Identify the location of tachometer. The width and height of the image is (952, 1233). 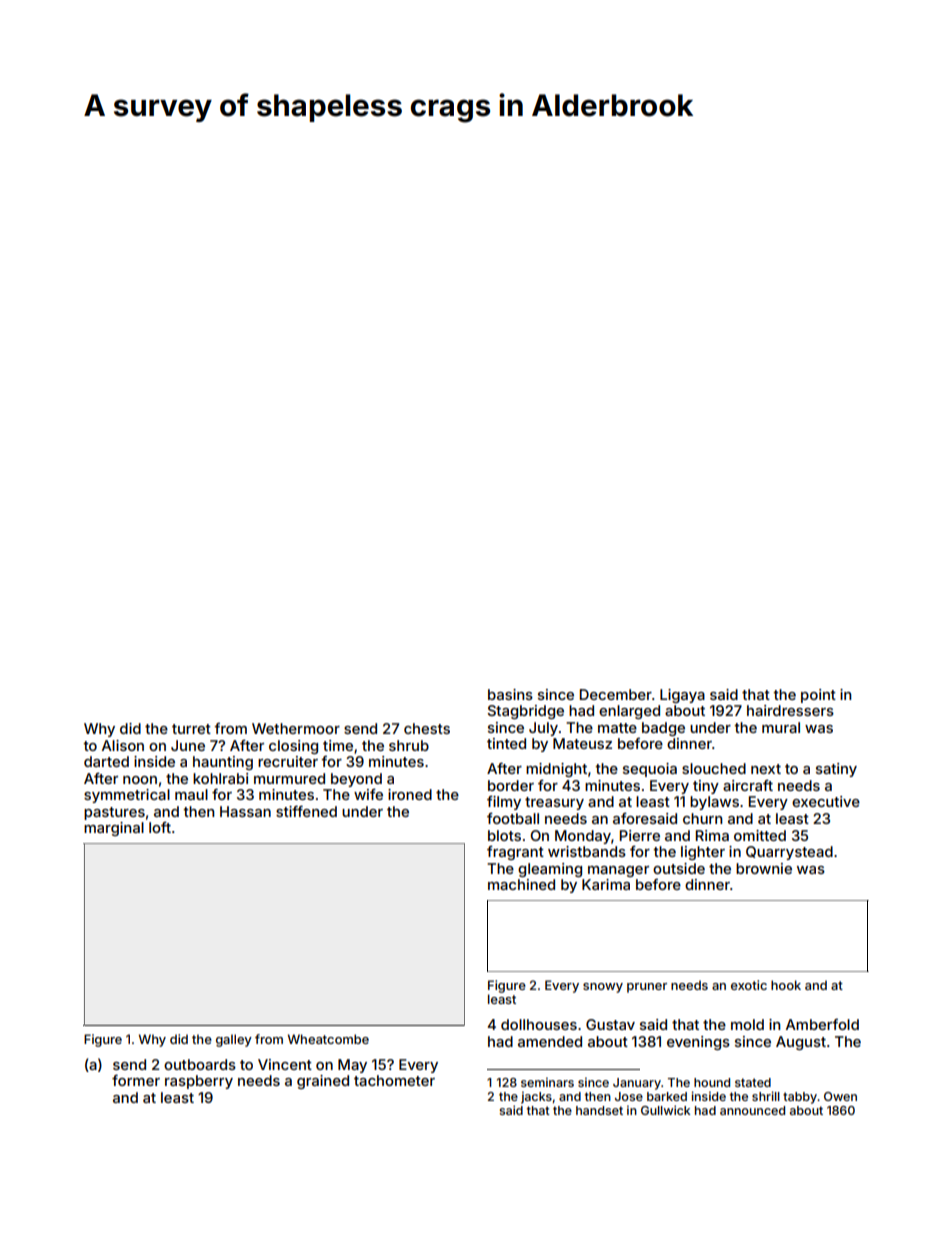
(394, 1080).
